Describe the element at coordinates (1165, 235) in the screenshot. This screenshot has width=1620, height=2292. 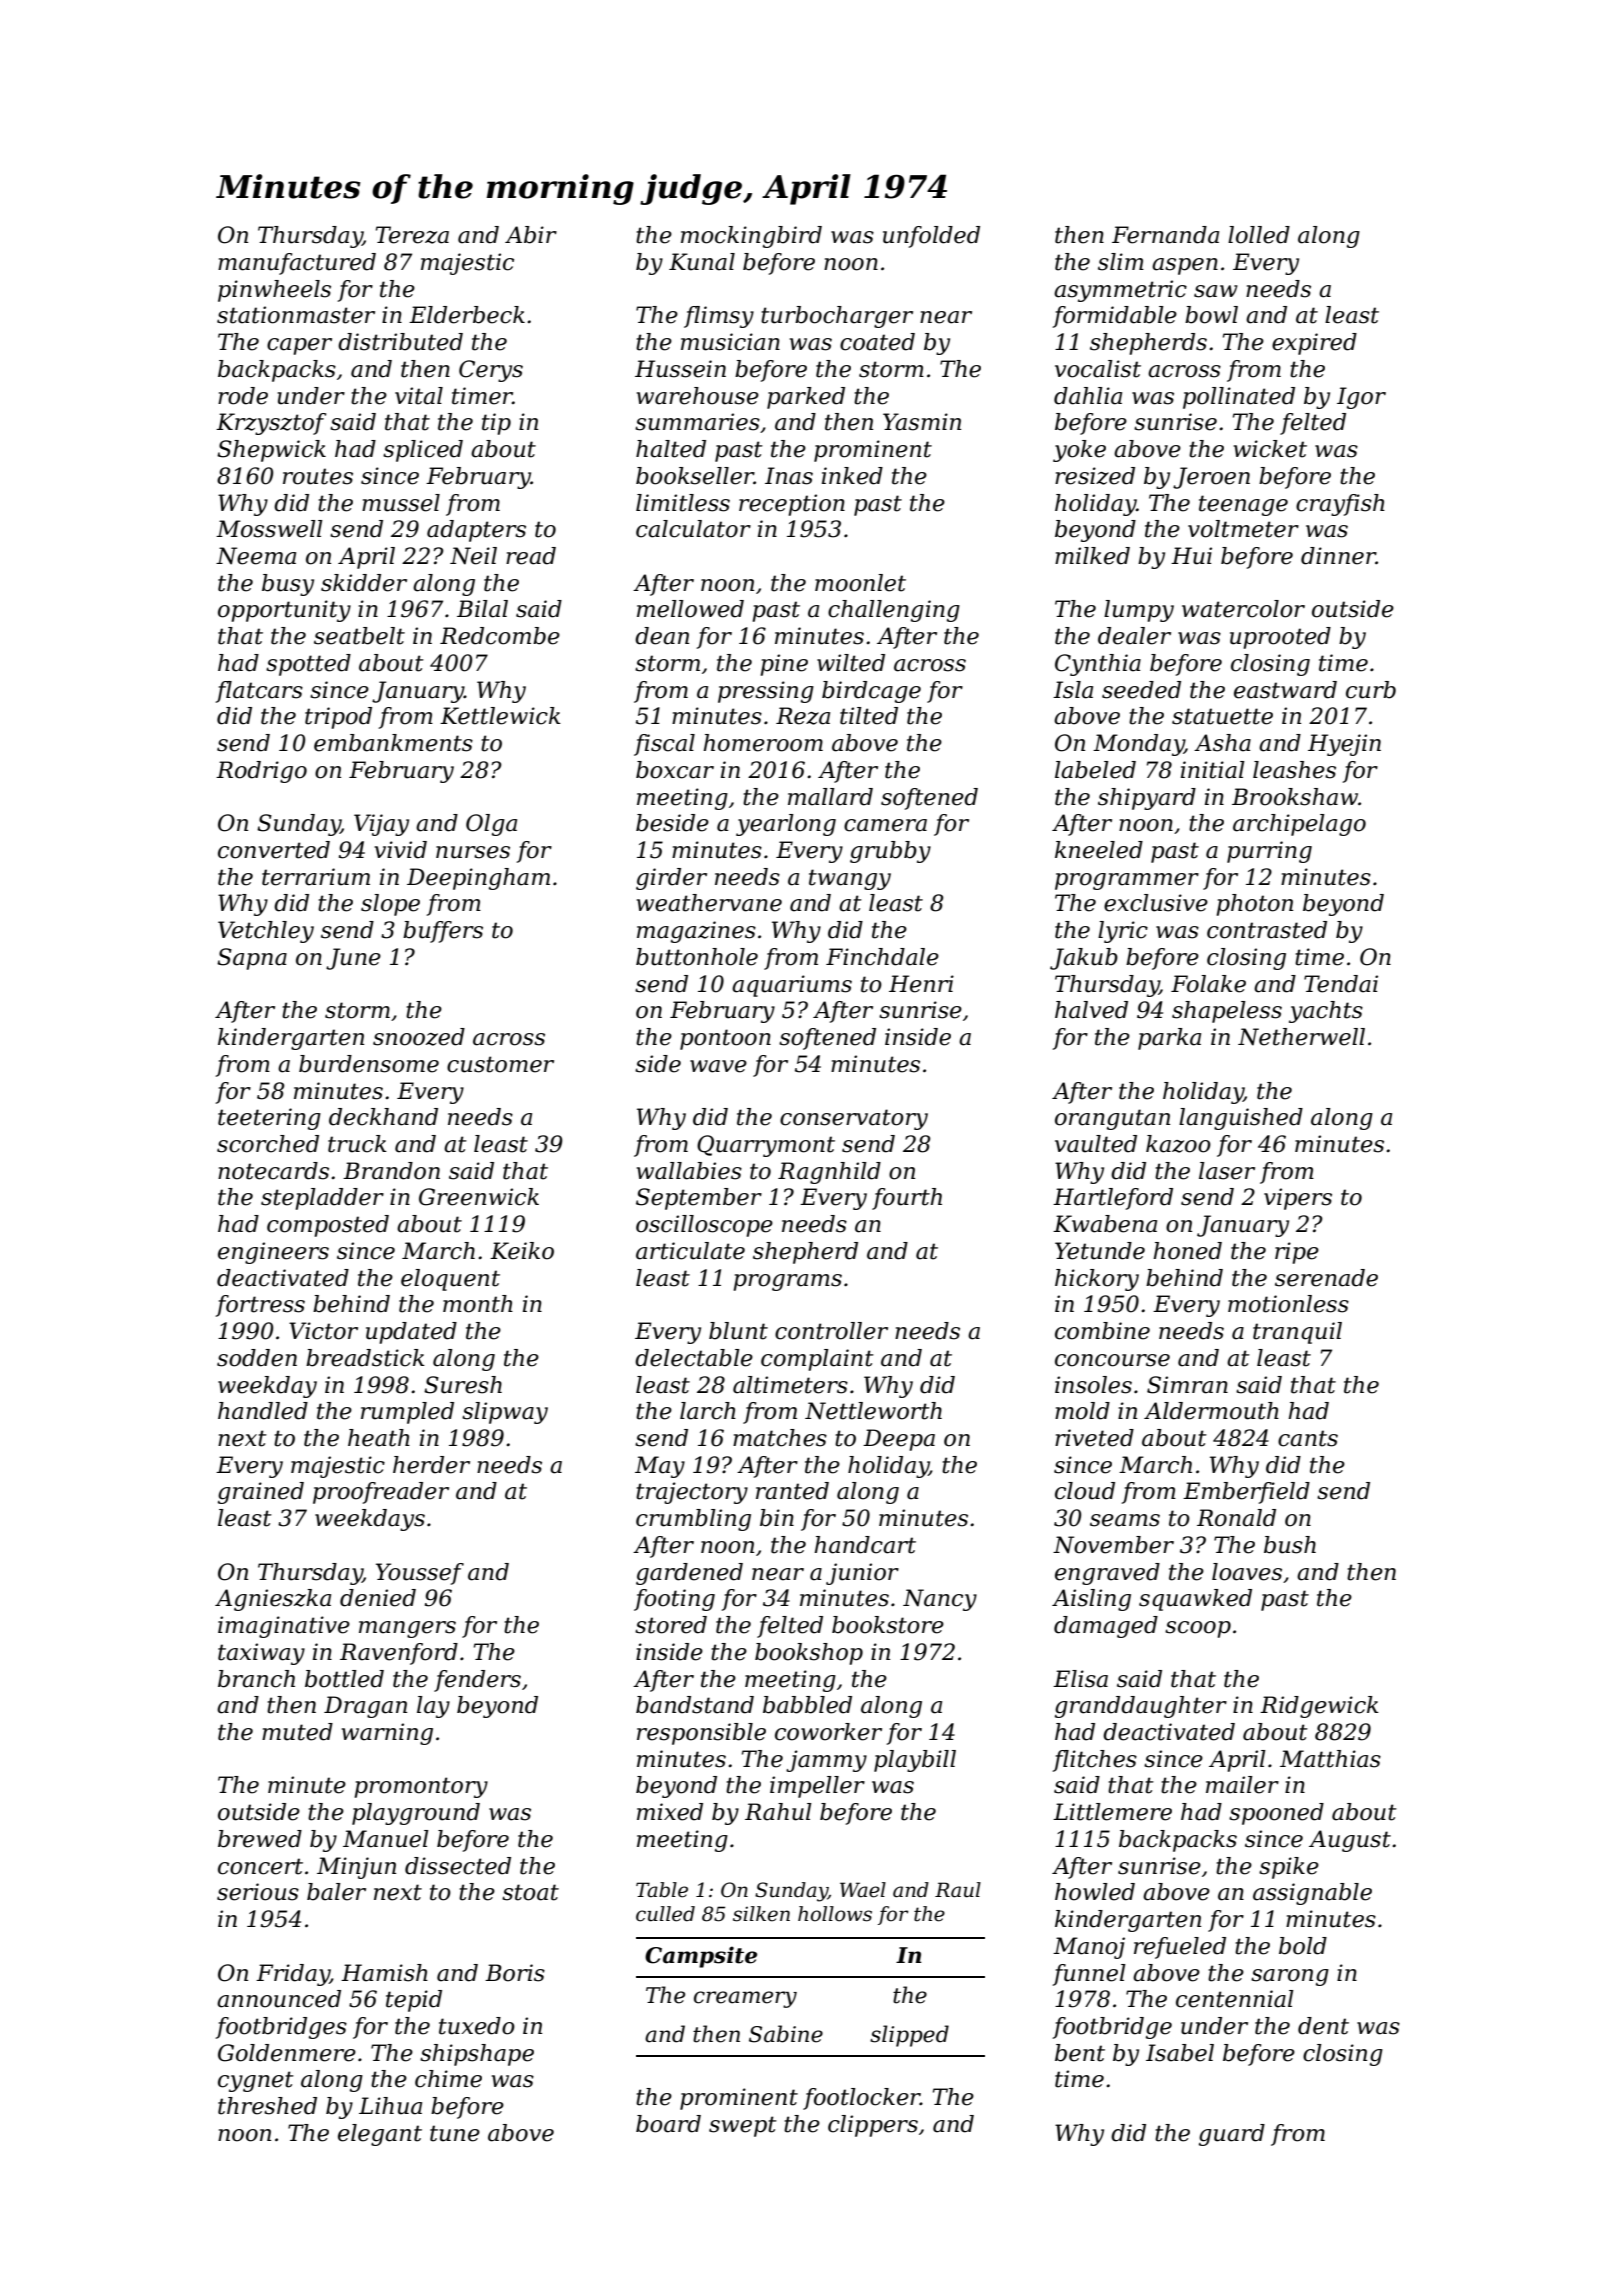
I see `Fernanda` at that location.
